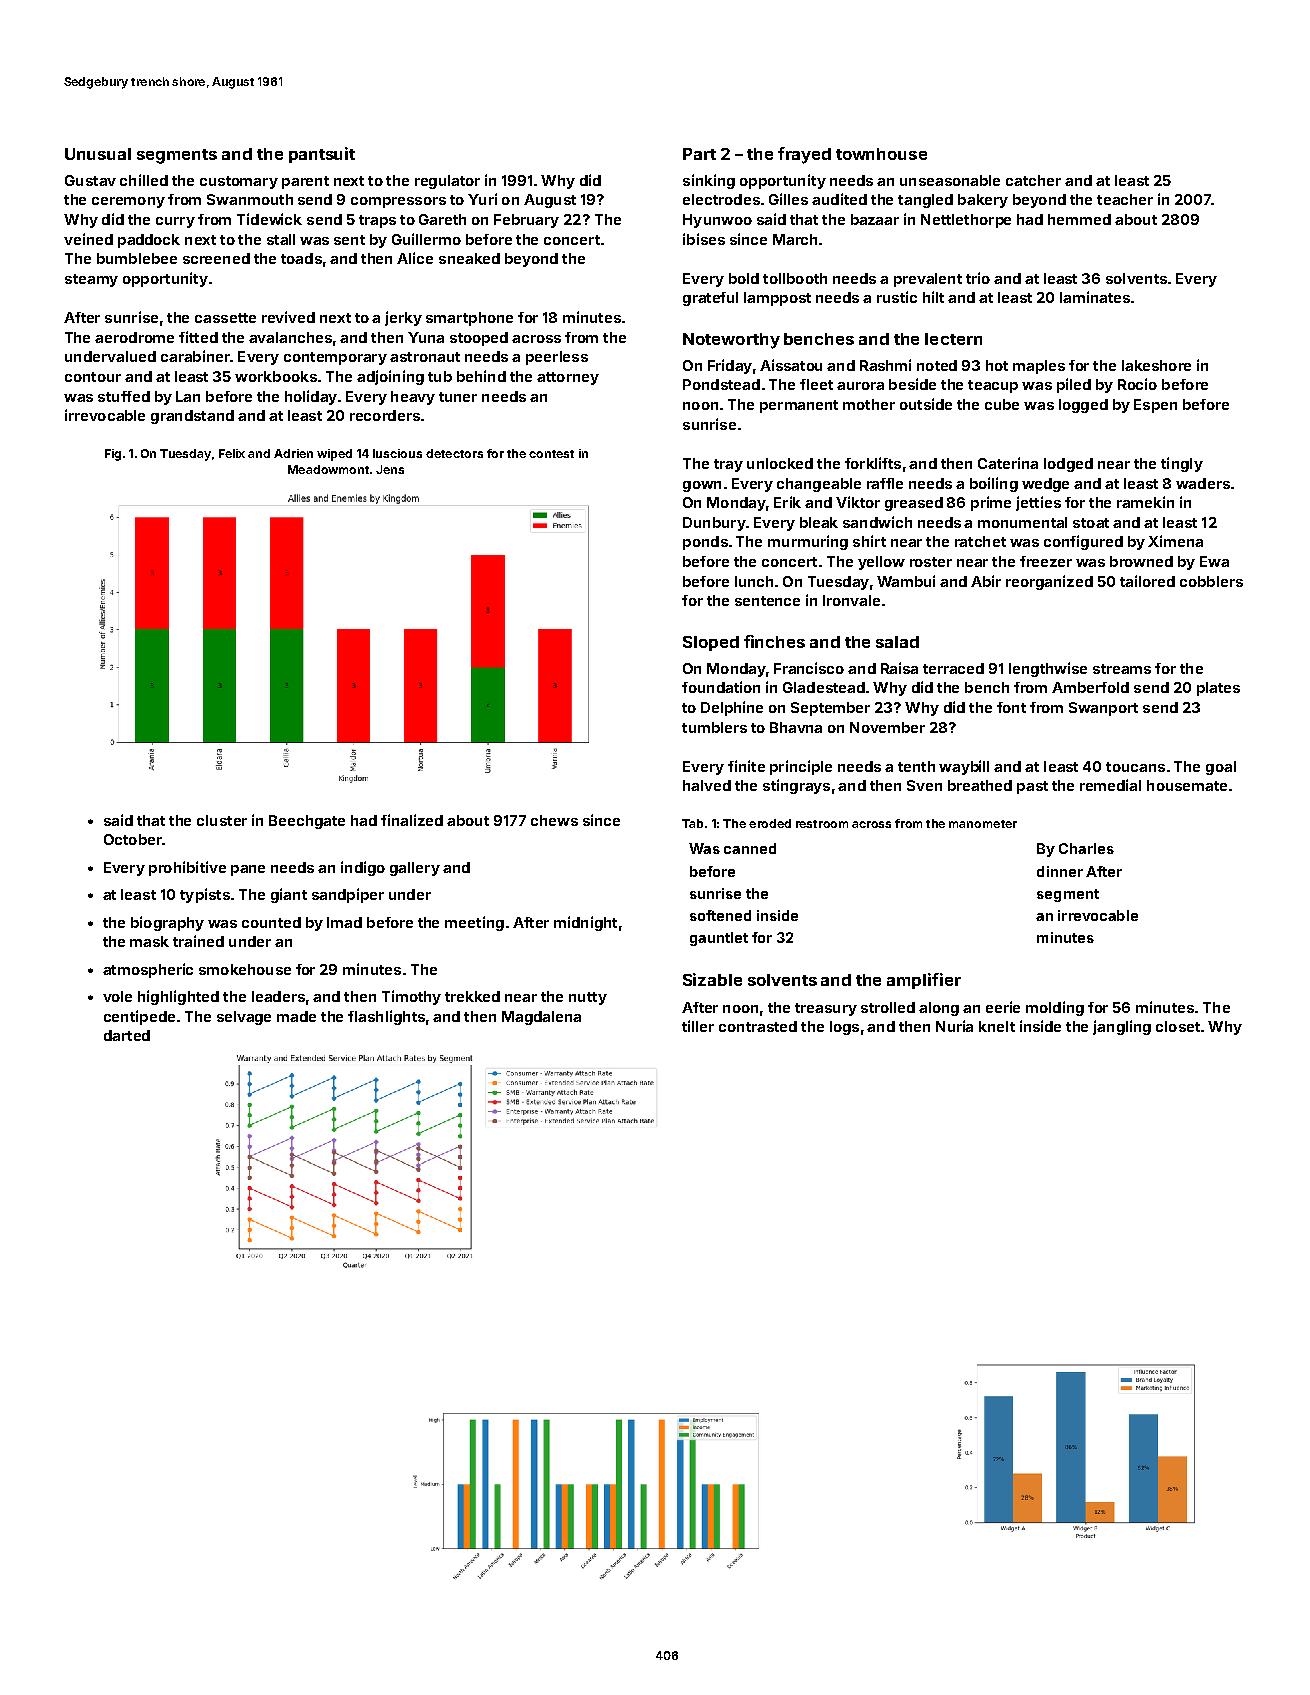  I want to click on cluster, so click(222, 820).
